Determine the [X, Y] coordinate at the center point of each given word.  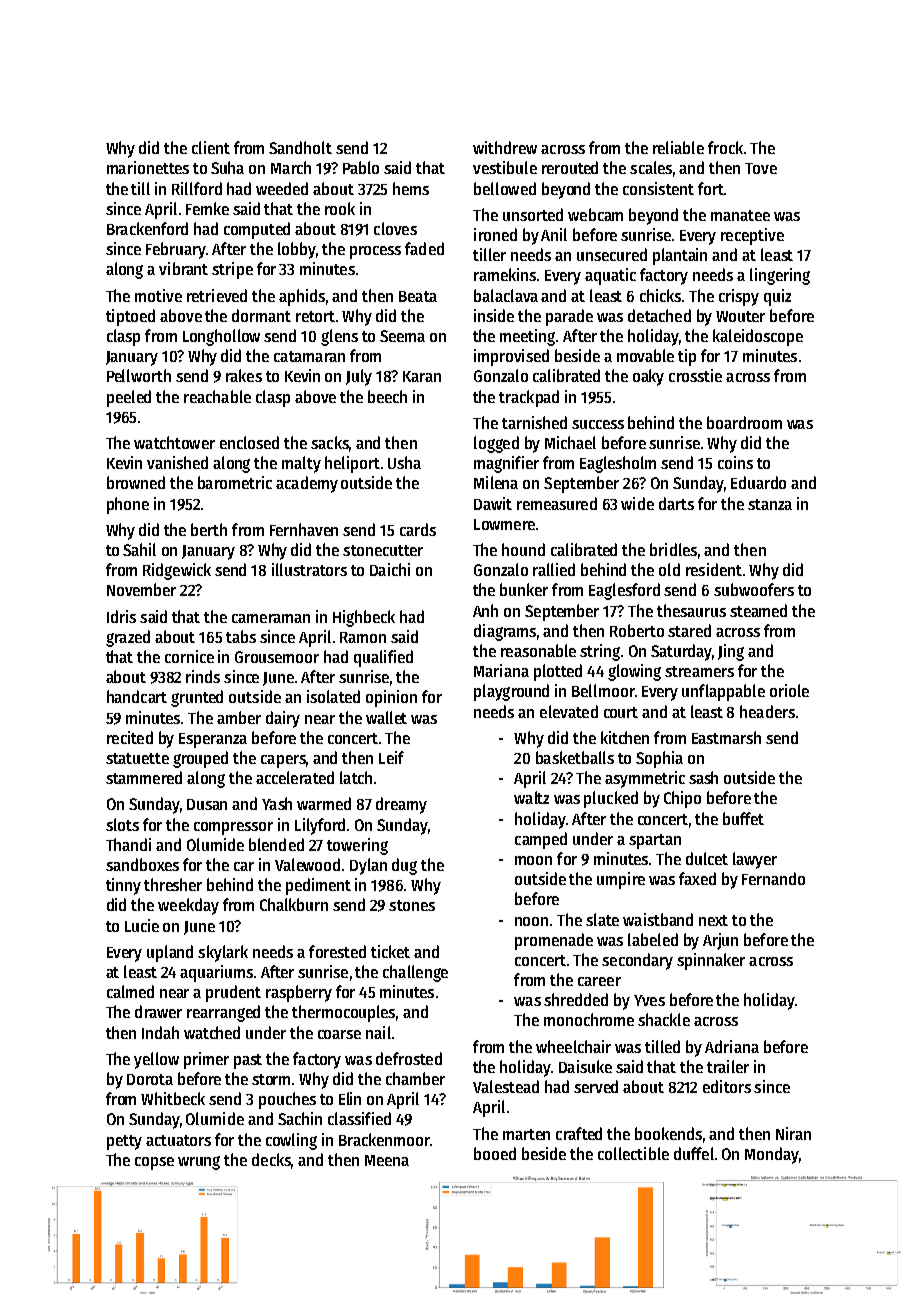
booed [495, 1153]
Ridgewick [177, 571]
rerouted [570, 167]
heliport [352, 464]
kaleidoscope [758, 337]
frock [725, 147]
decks [271, 1159]
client [211, 147]
